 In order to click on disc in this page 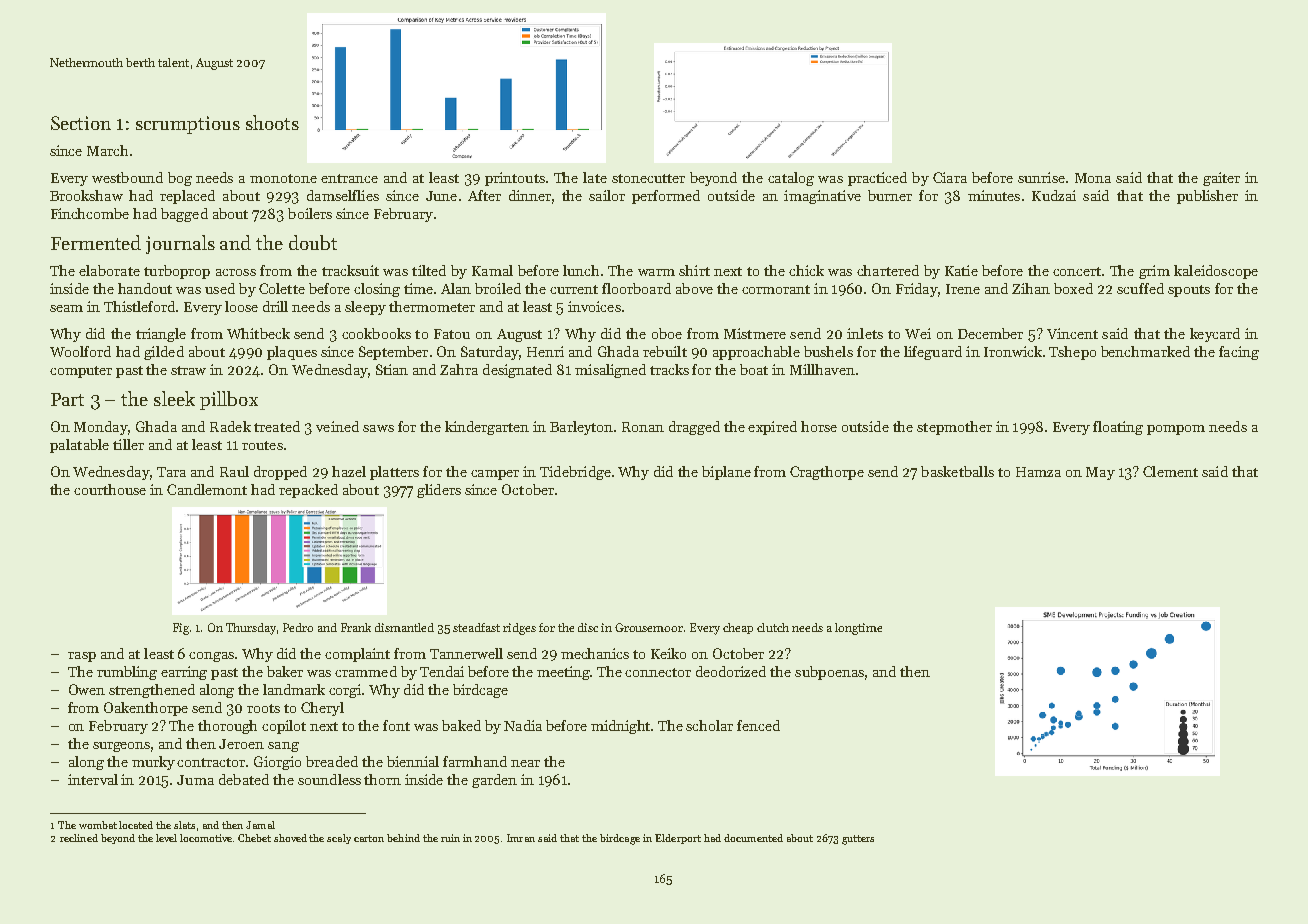, I will do `click(588, 627)`.
